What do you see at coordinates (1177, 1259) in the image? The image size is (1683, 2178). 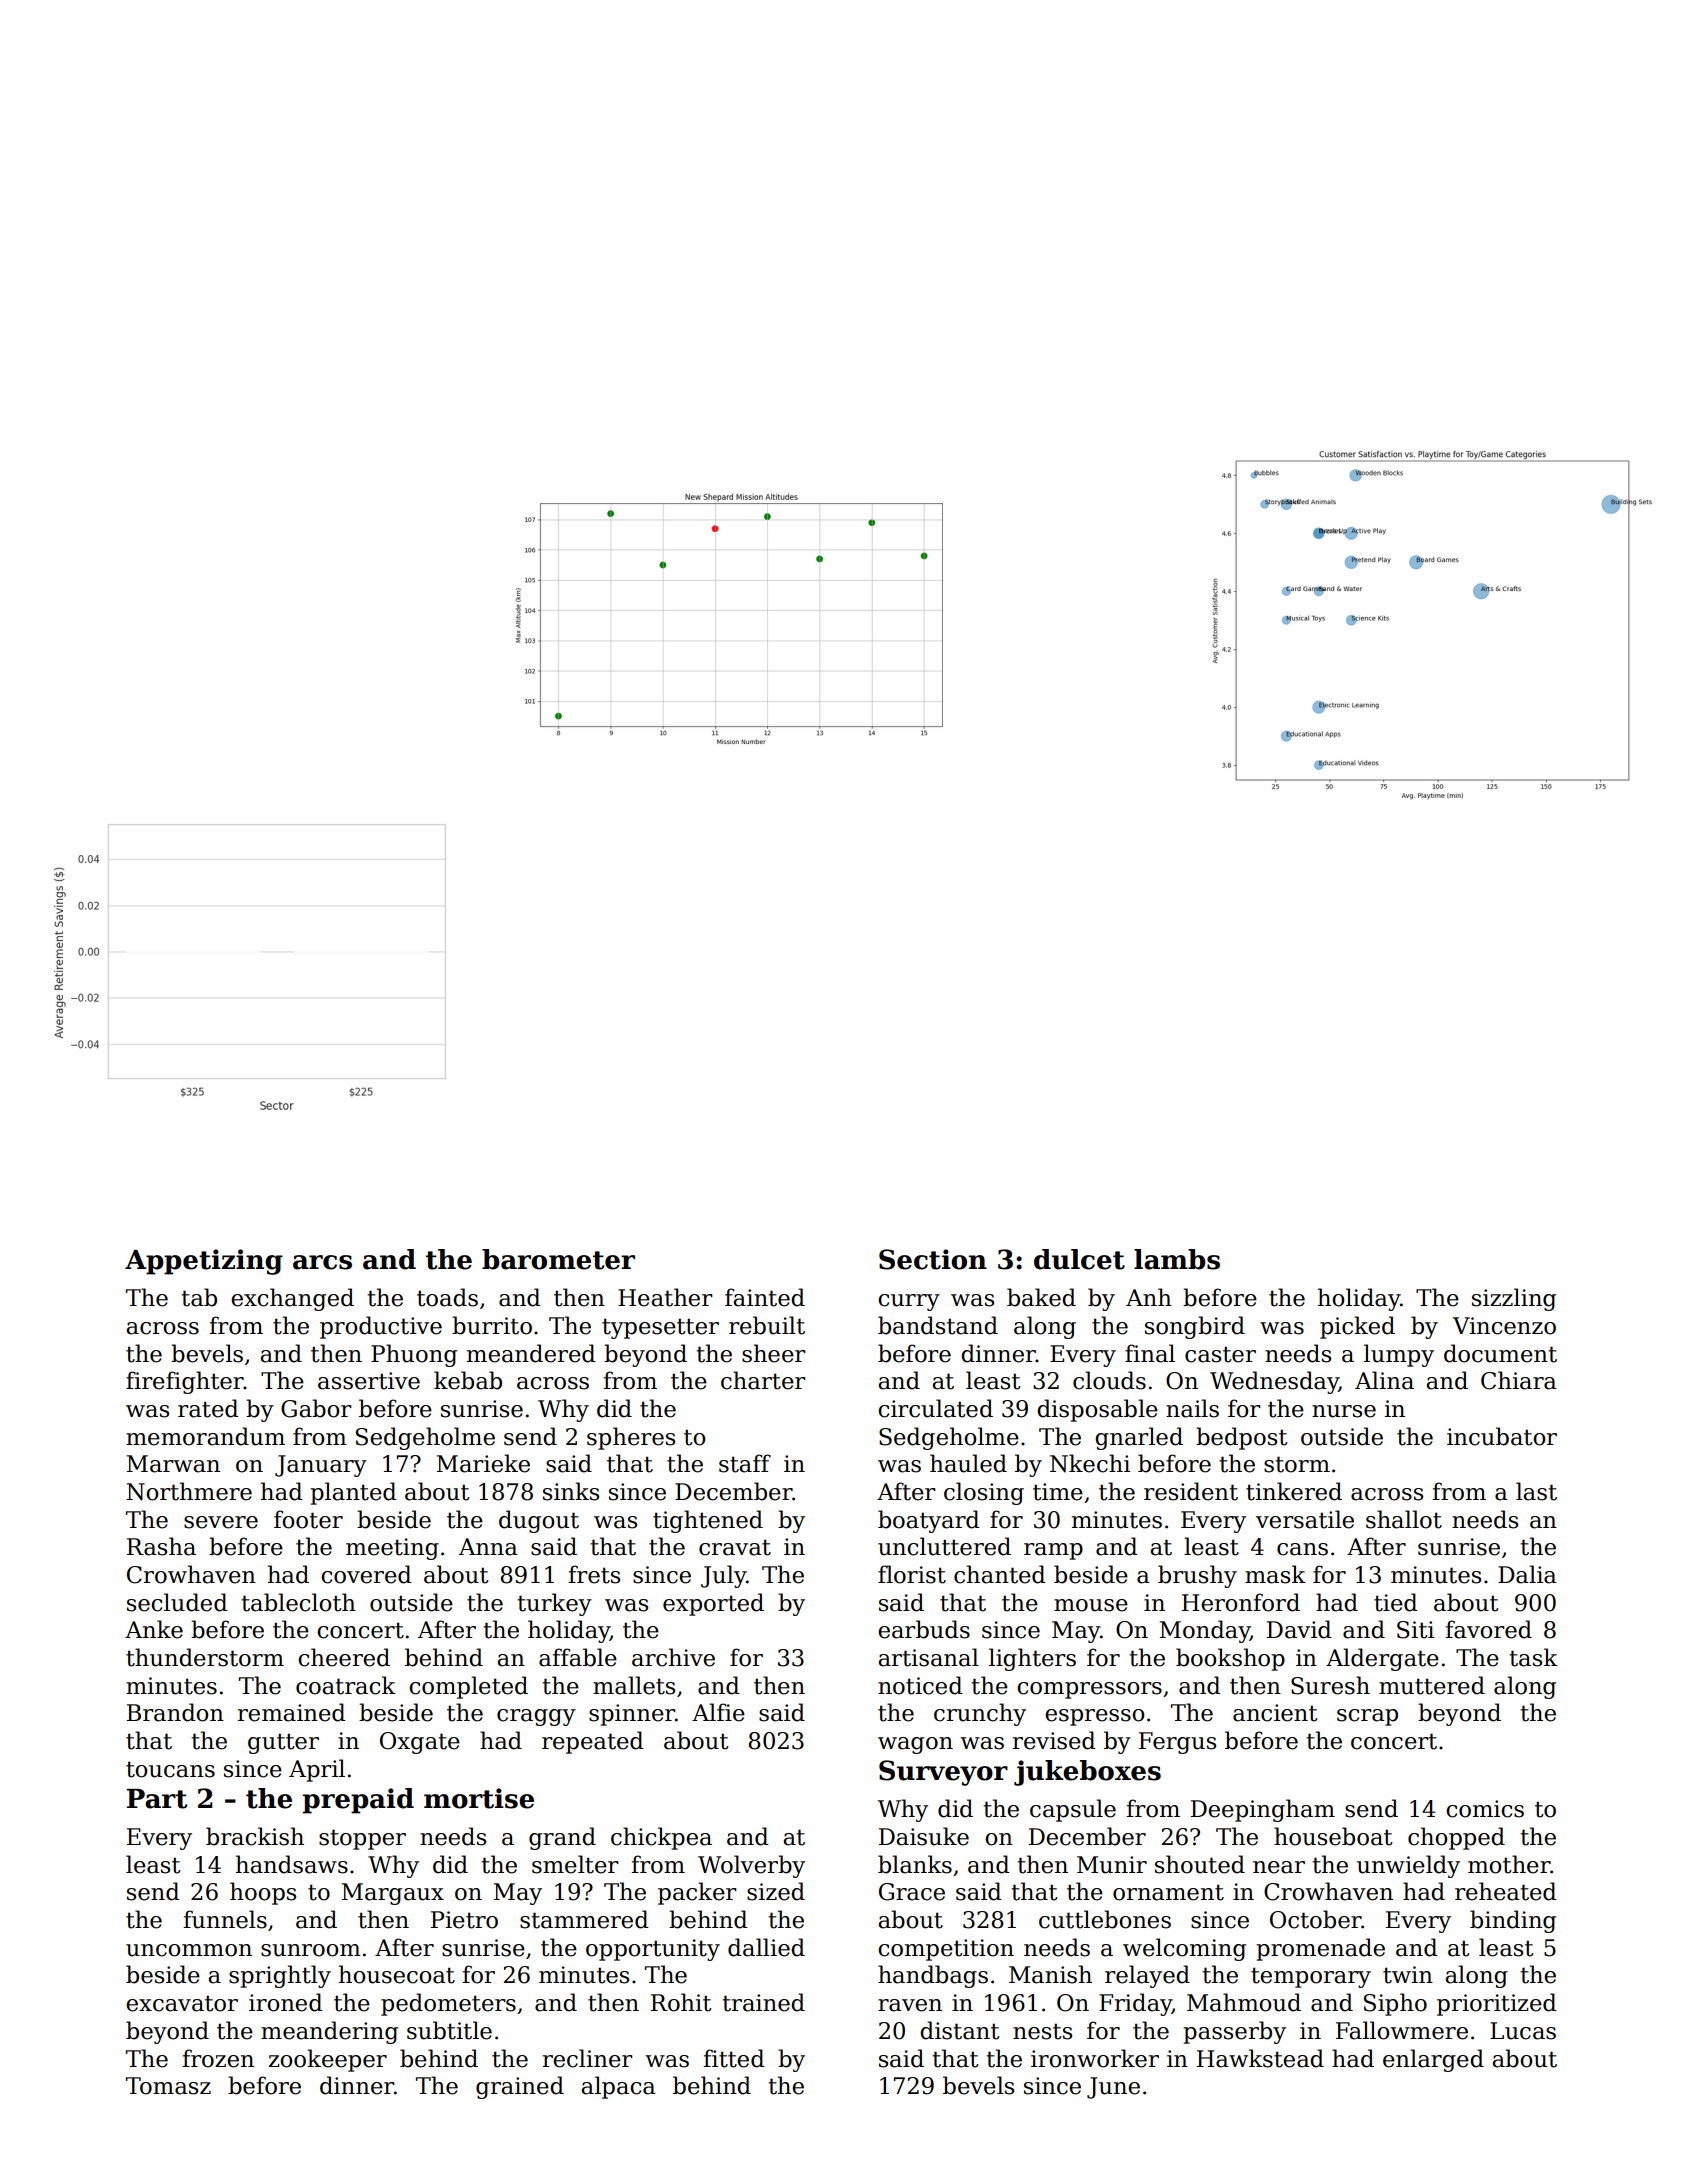 I see `lambs` at bounding box center [1177, 1259].
